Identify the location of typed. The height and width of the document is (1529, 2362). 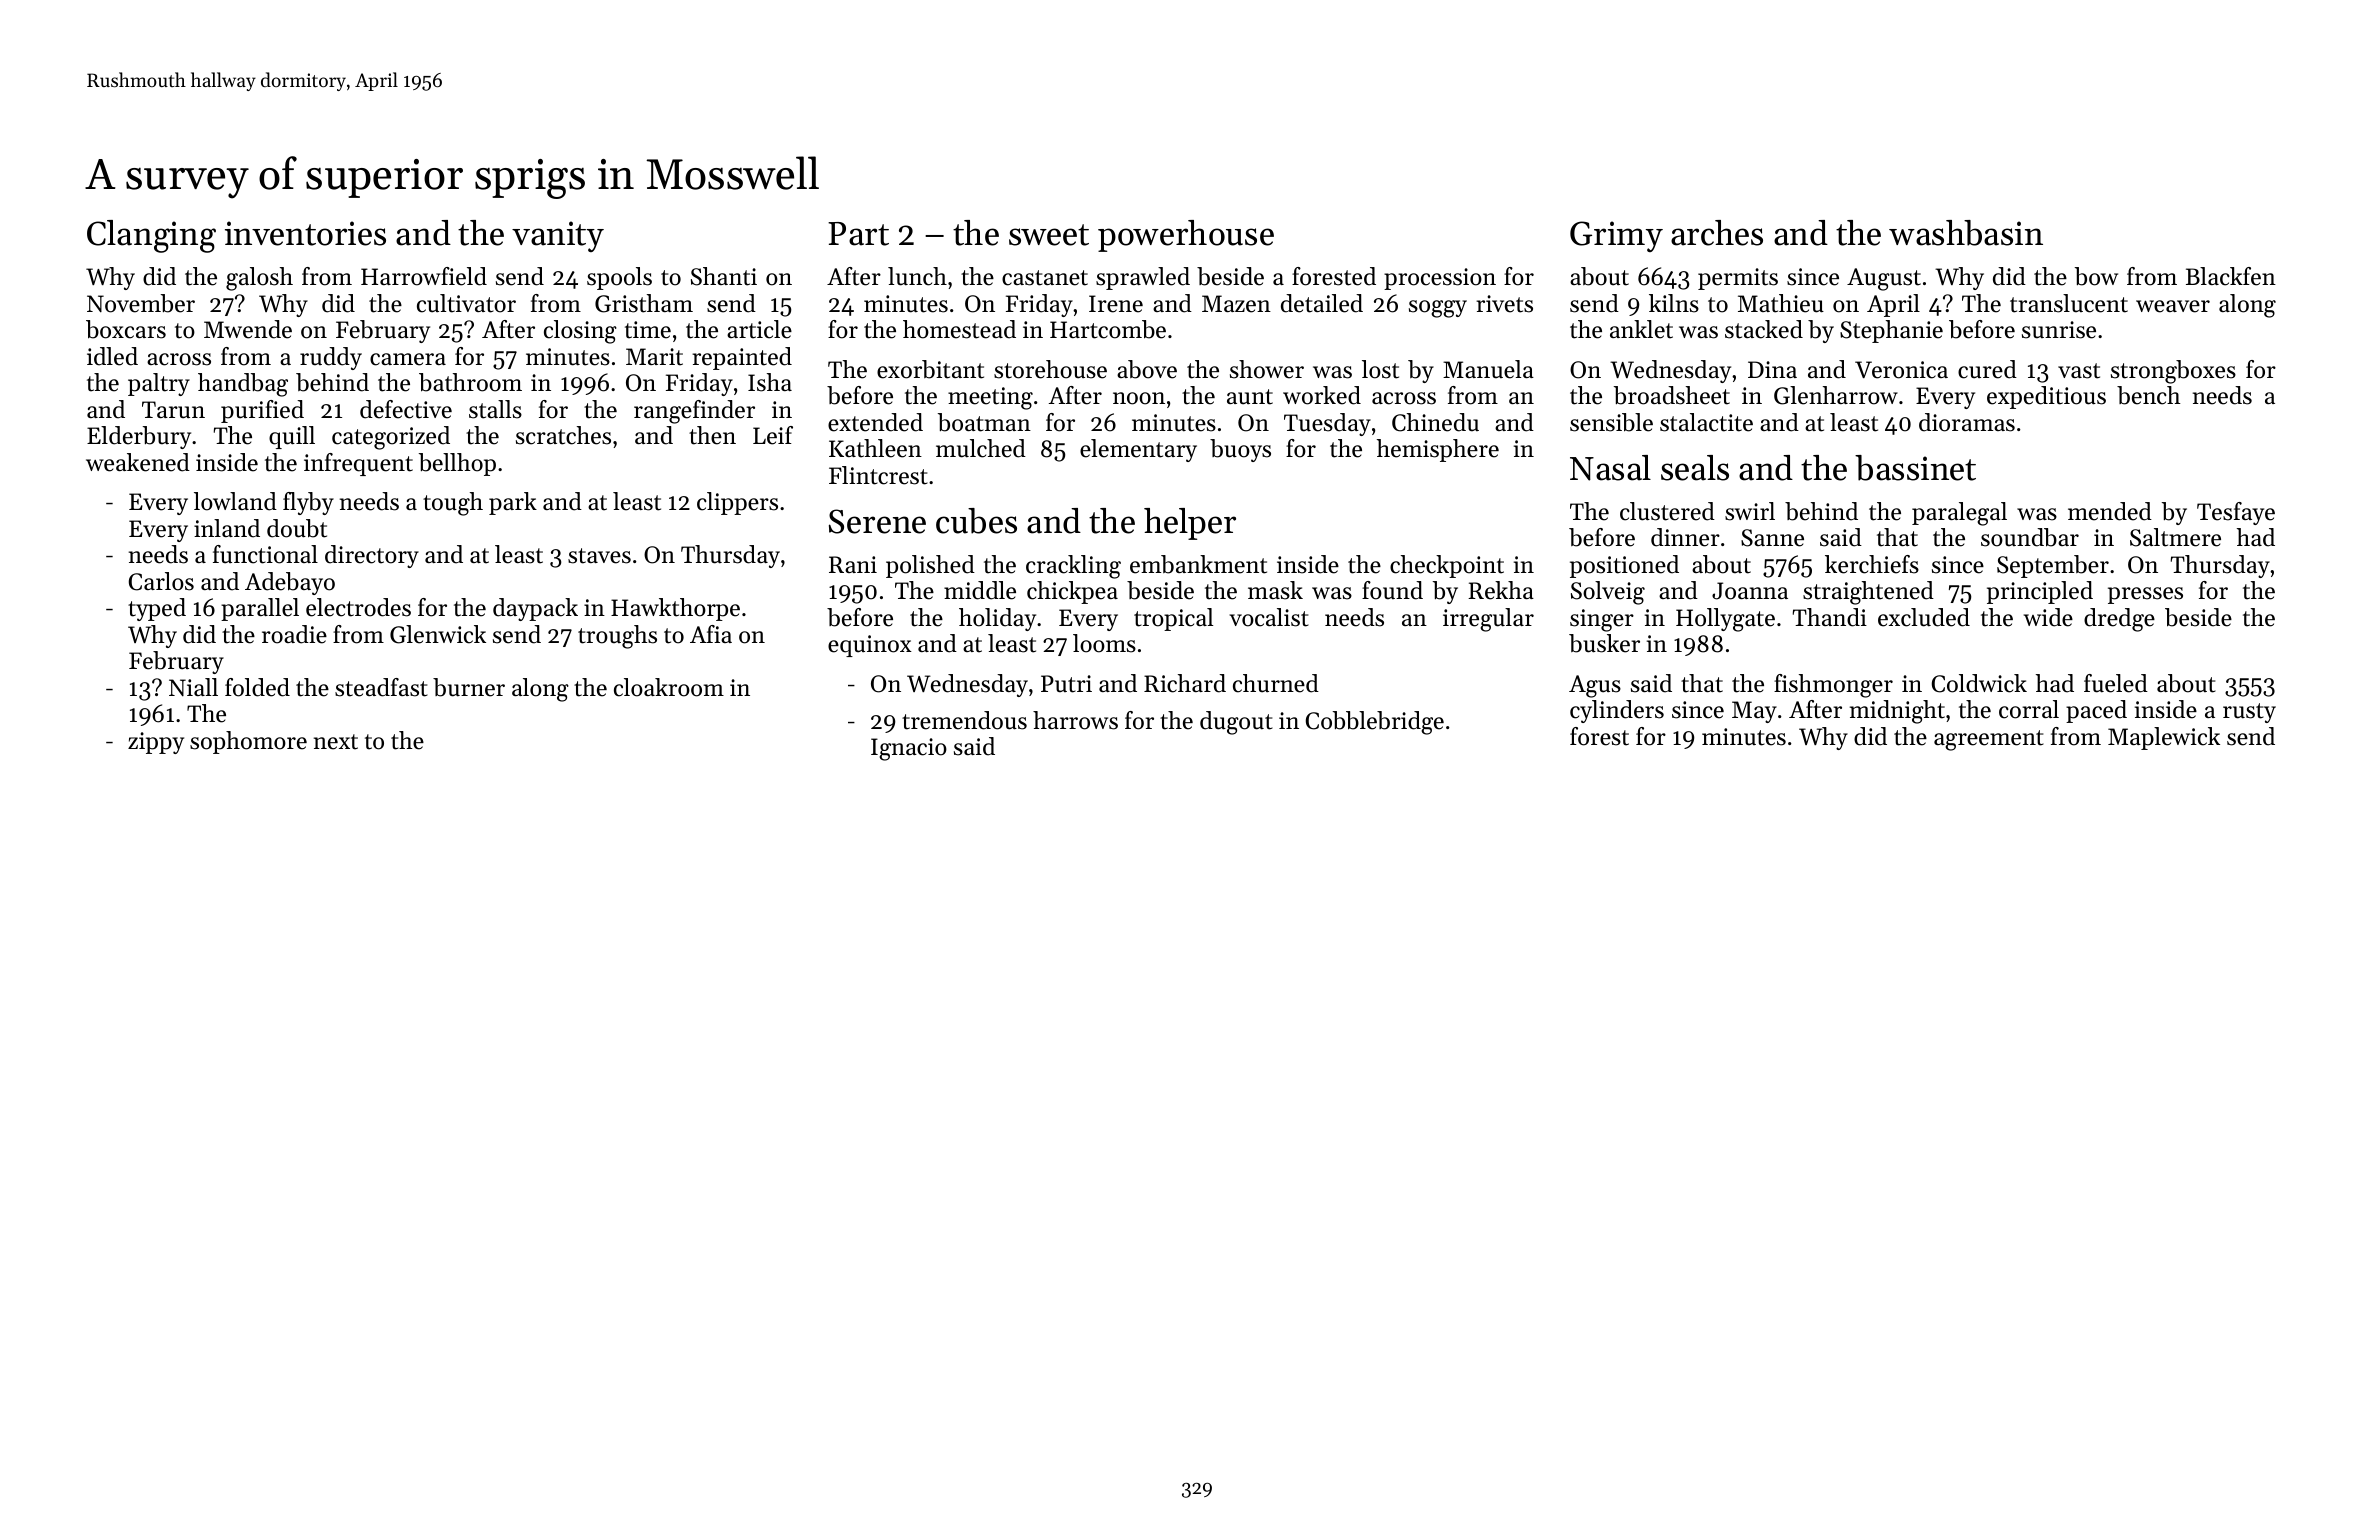
(157, 609).
